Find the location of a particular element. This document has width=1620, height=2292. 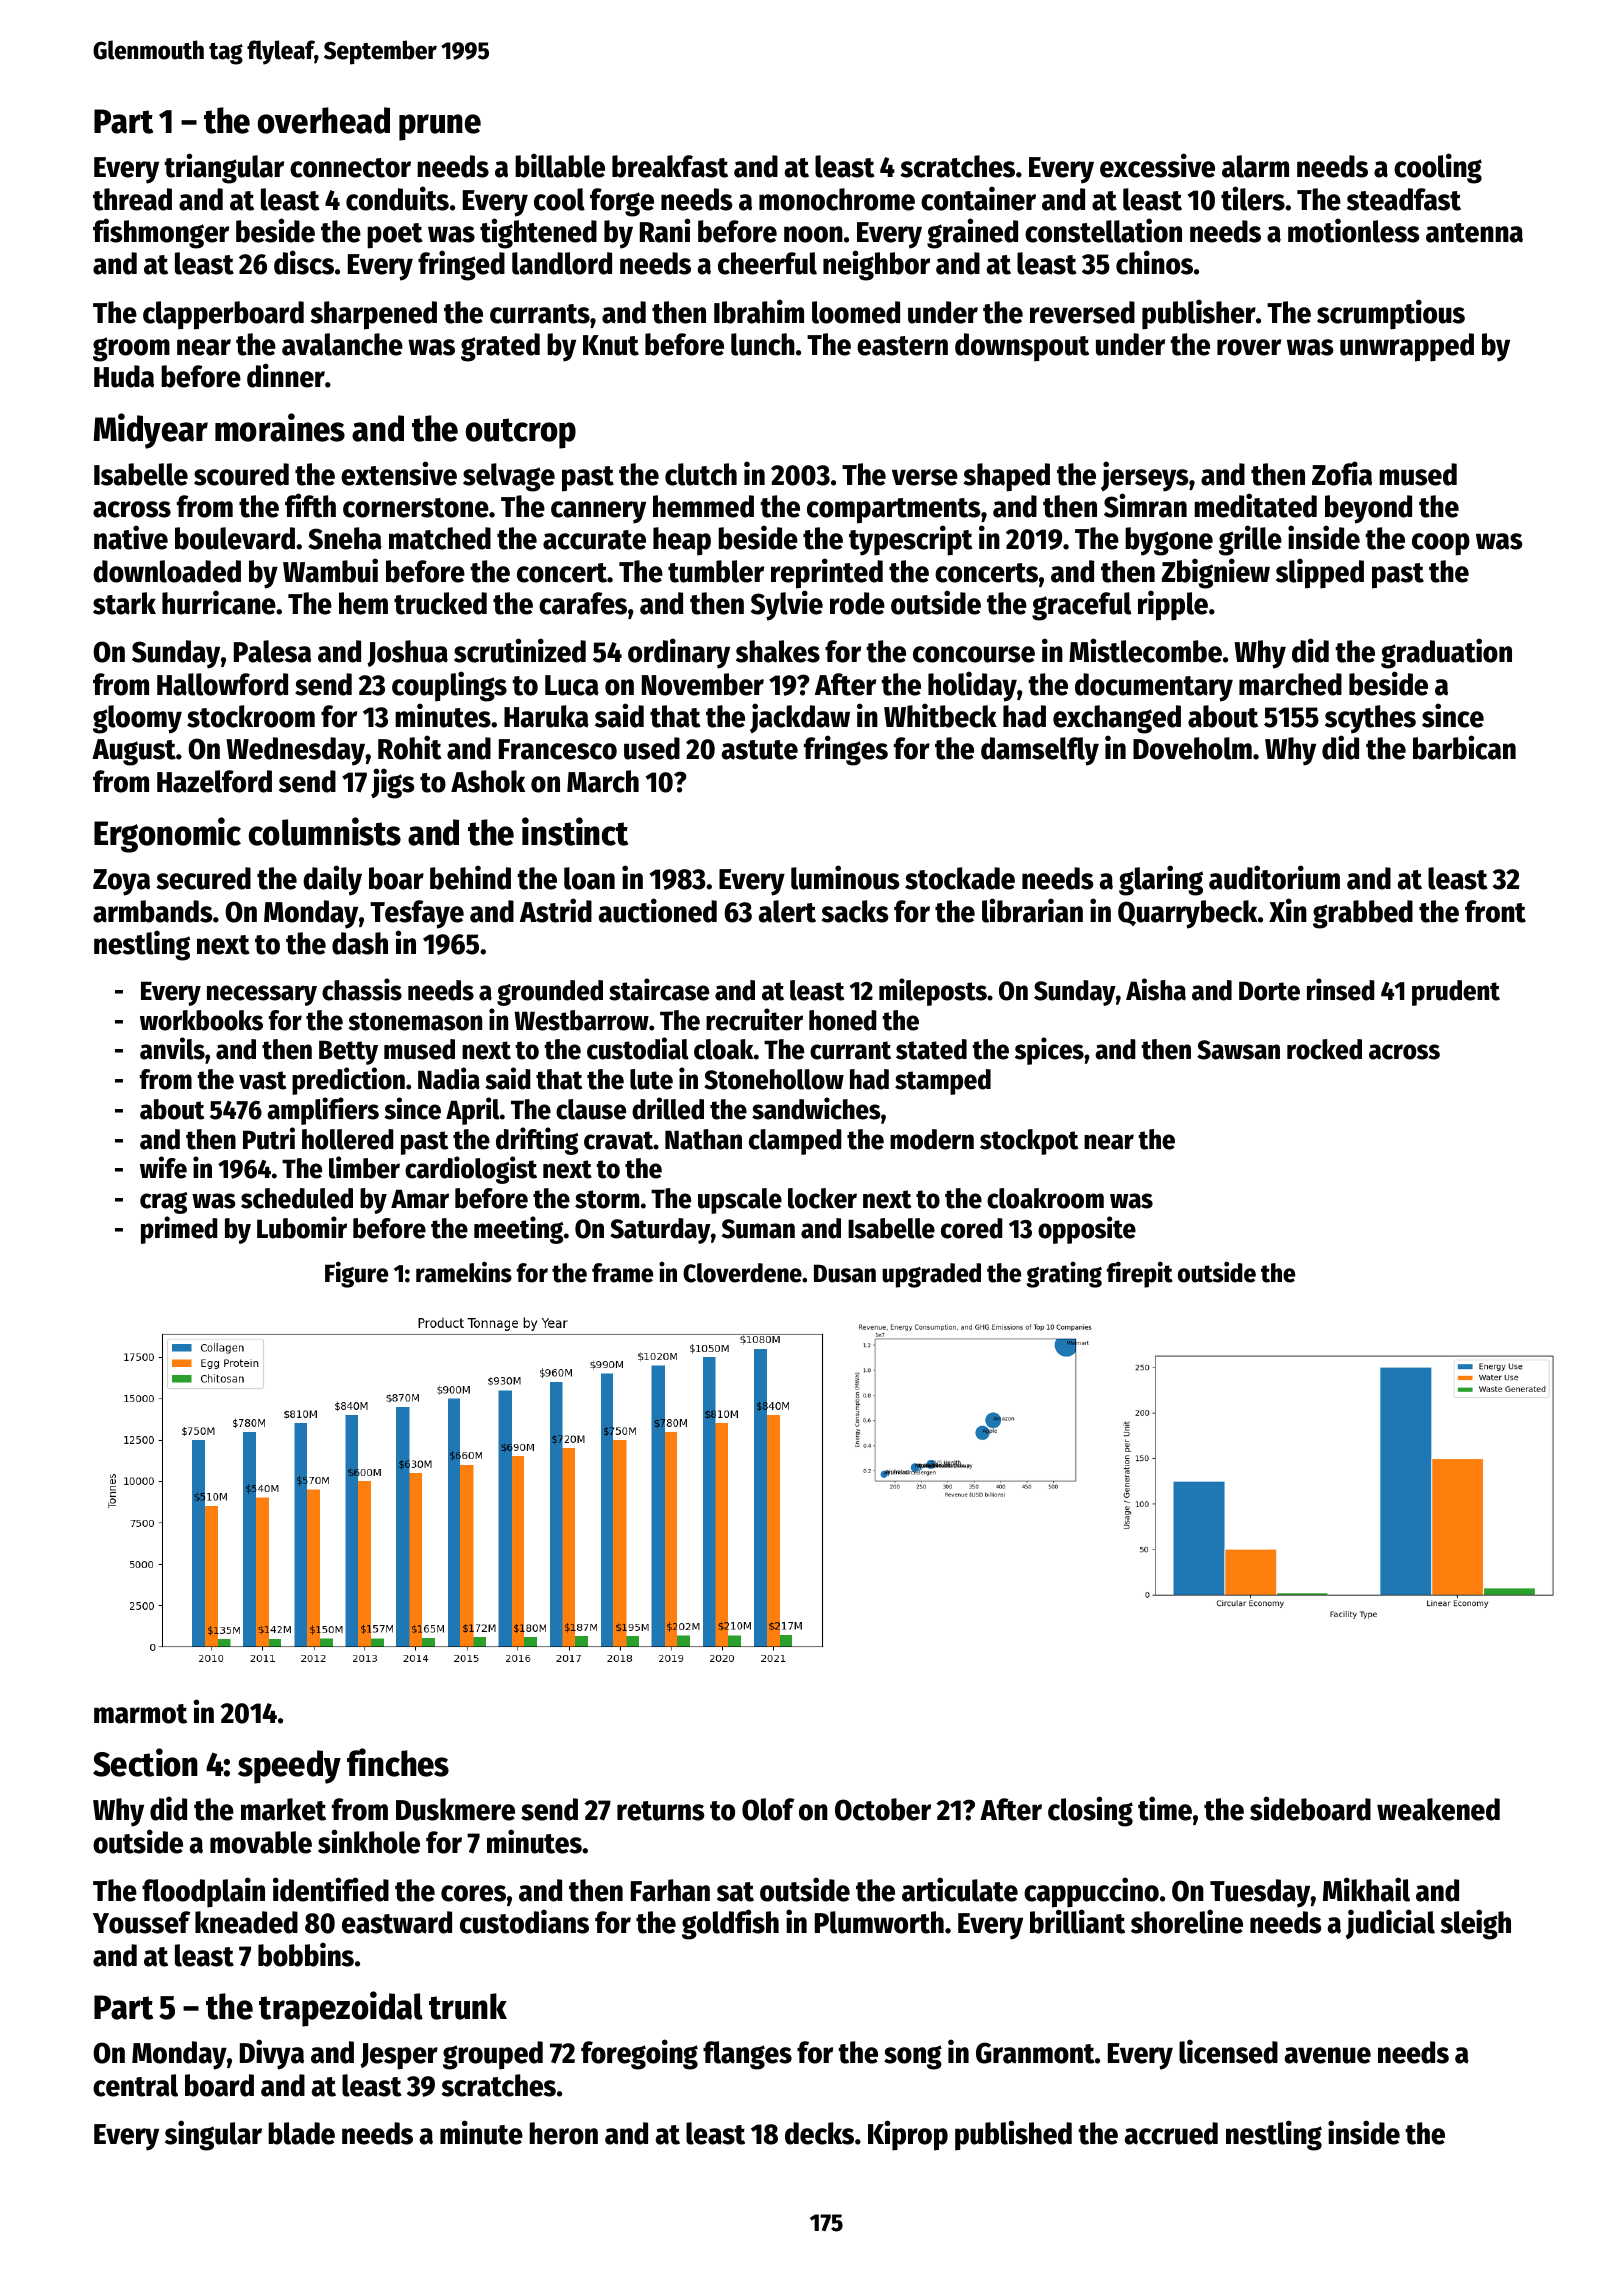

Sneha is located at coordinates (345, 538).
